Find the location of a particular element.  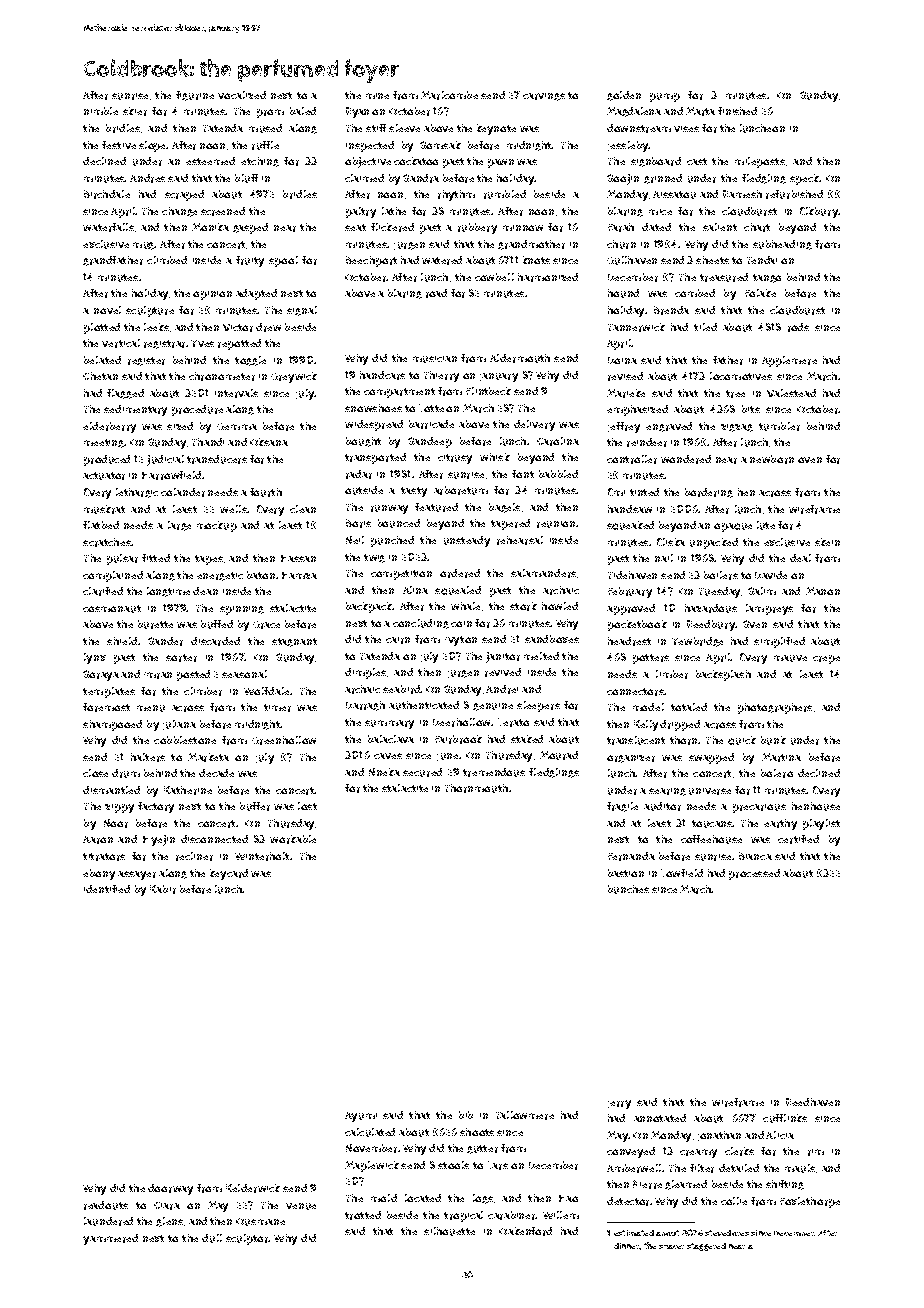

Marlcombe is located at coordinates (449, 95).
